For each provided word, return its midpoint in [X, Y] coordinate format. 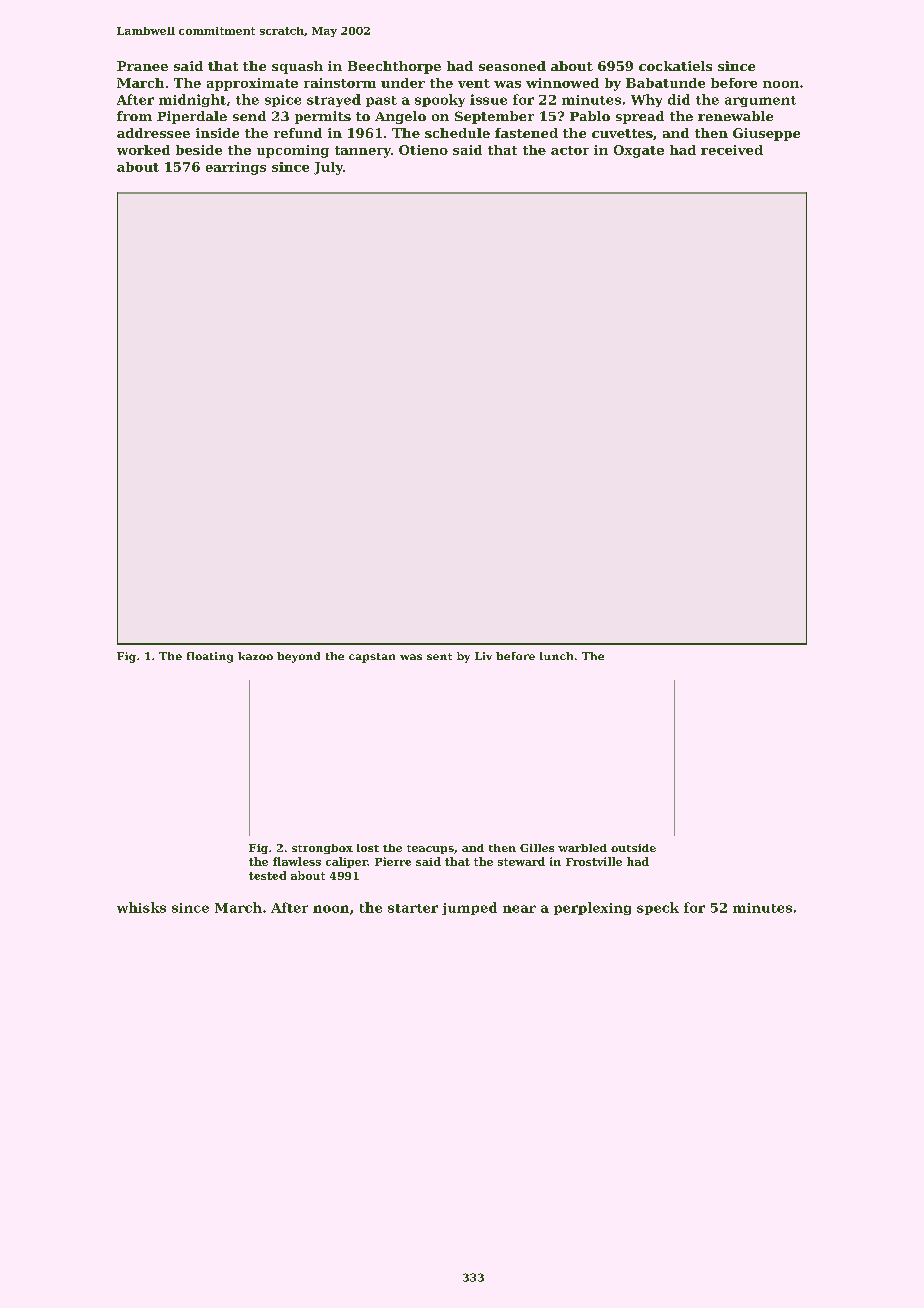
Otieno [423, 150]
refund [298, 133]
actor [570, 150]
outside [633, 848]
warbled [582, 848]
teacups [430, 849]
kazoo [255, 656]
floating [210, 657]
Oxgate [639, 151]
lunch [556, 656]
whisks [141, 907]
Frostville [594, 861]
